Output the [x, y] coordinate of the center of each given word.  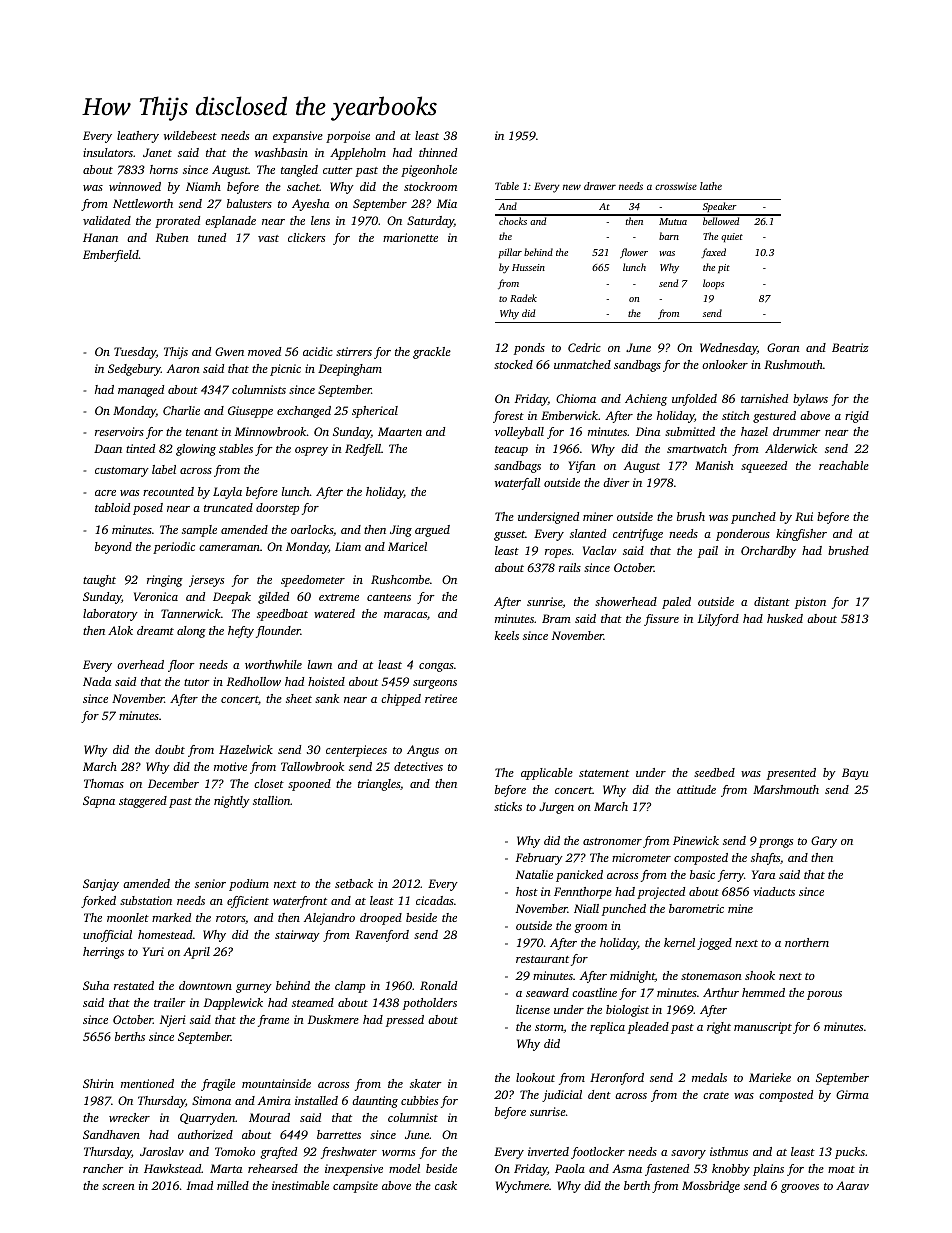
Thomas [104, 783]
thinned [438, 152]
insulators [108, 152]
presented [791, 774]
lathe [711, 186]
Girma [852, 1094]
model [404, 1168]
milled [233, 1185]
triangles [379, 785]
